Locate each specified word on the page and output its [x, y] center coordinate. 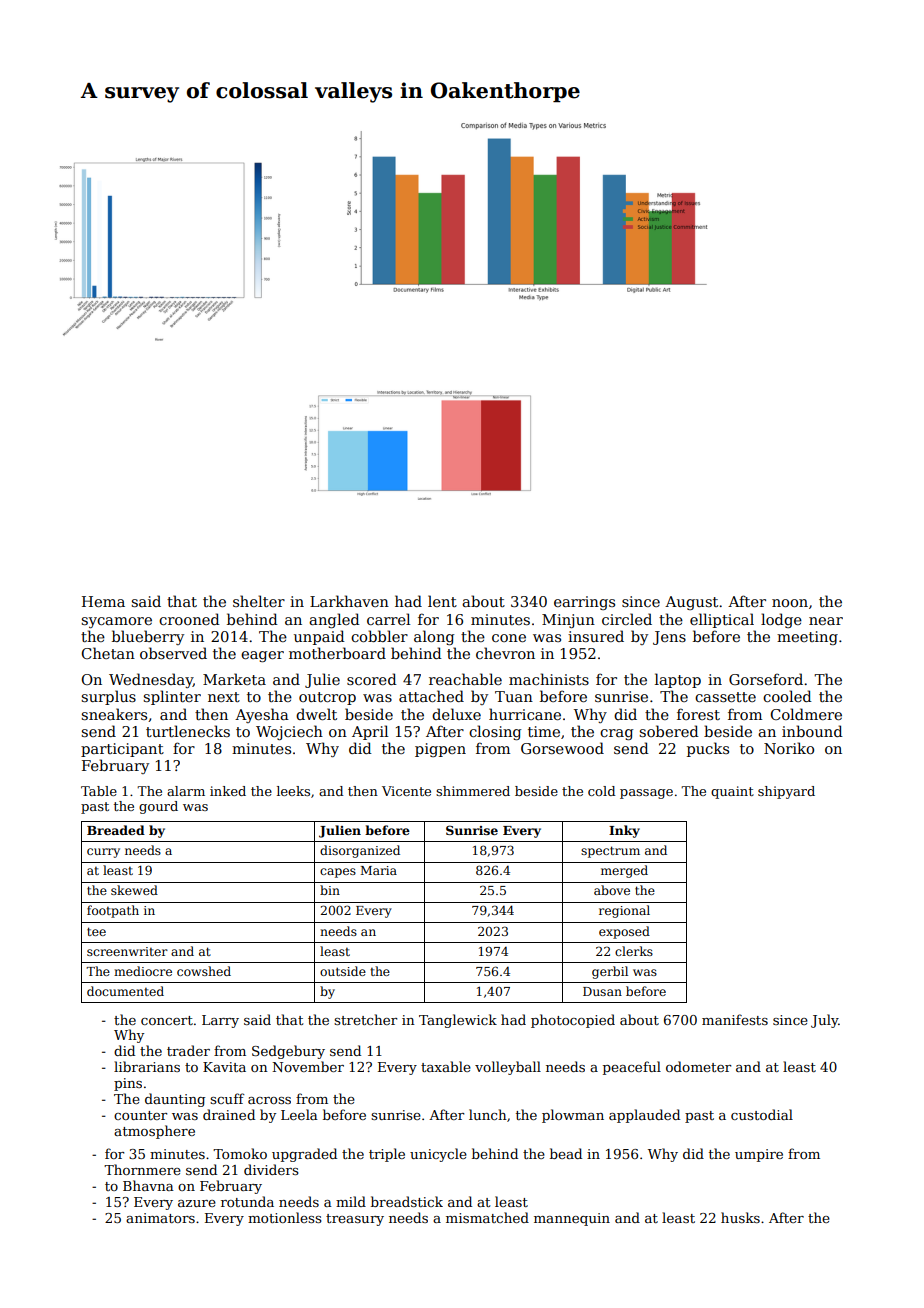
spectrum [610, 852]
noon [790, 603]
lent [442, 601]
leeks [293, 791]
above [612, 890]
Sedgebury [288, 1052]
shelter [259, 601]
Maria [379, 870]
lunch [488, 1114]
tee [96, 931]
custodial [762, 1114]
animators [160, 1218]
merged [624, 871]
